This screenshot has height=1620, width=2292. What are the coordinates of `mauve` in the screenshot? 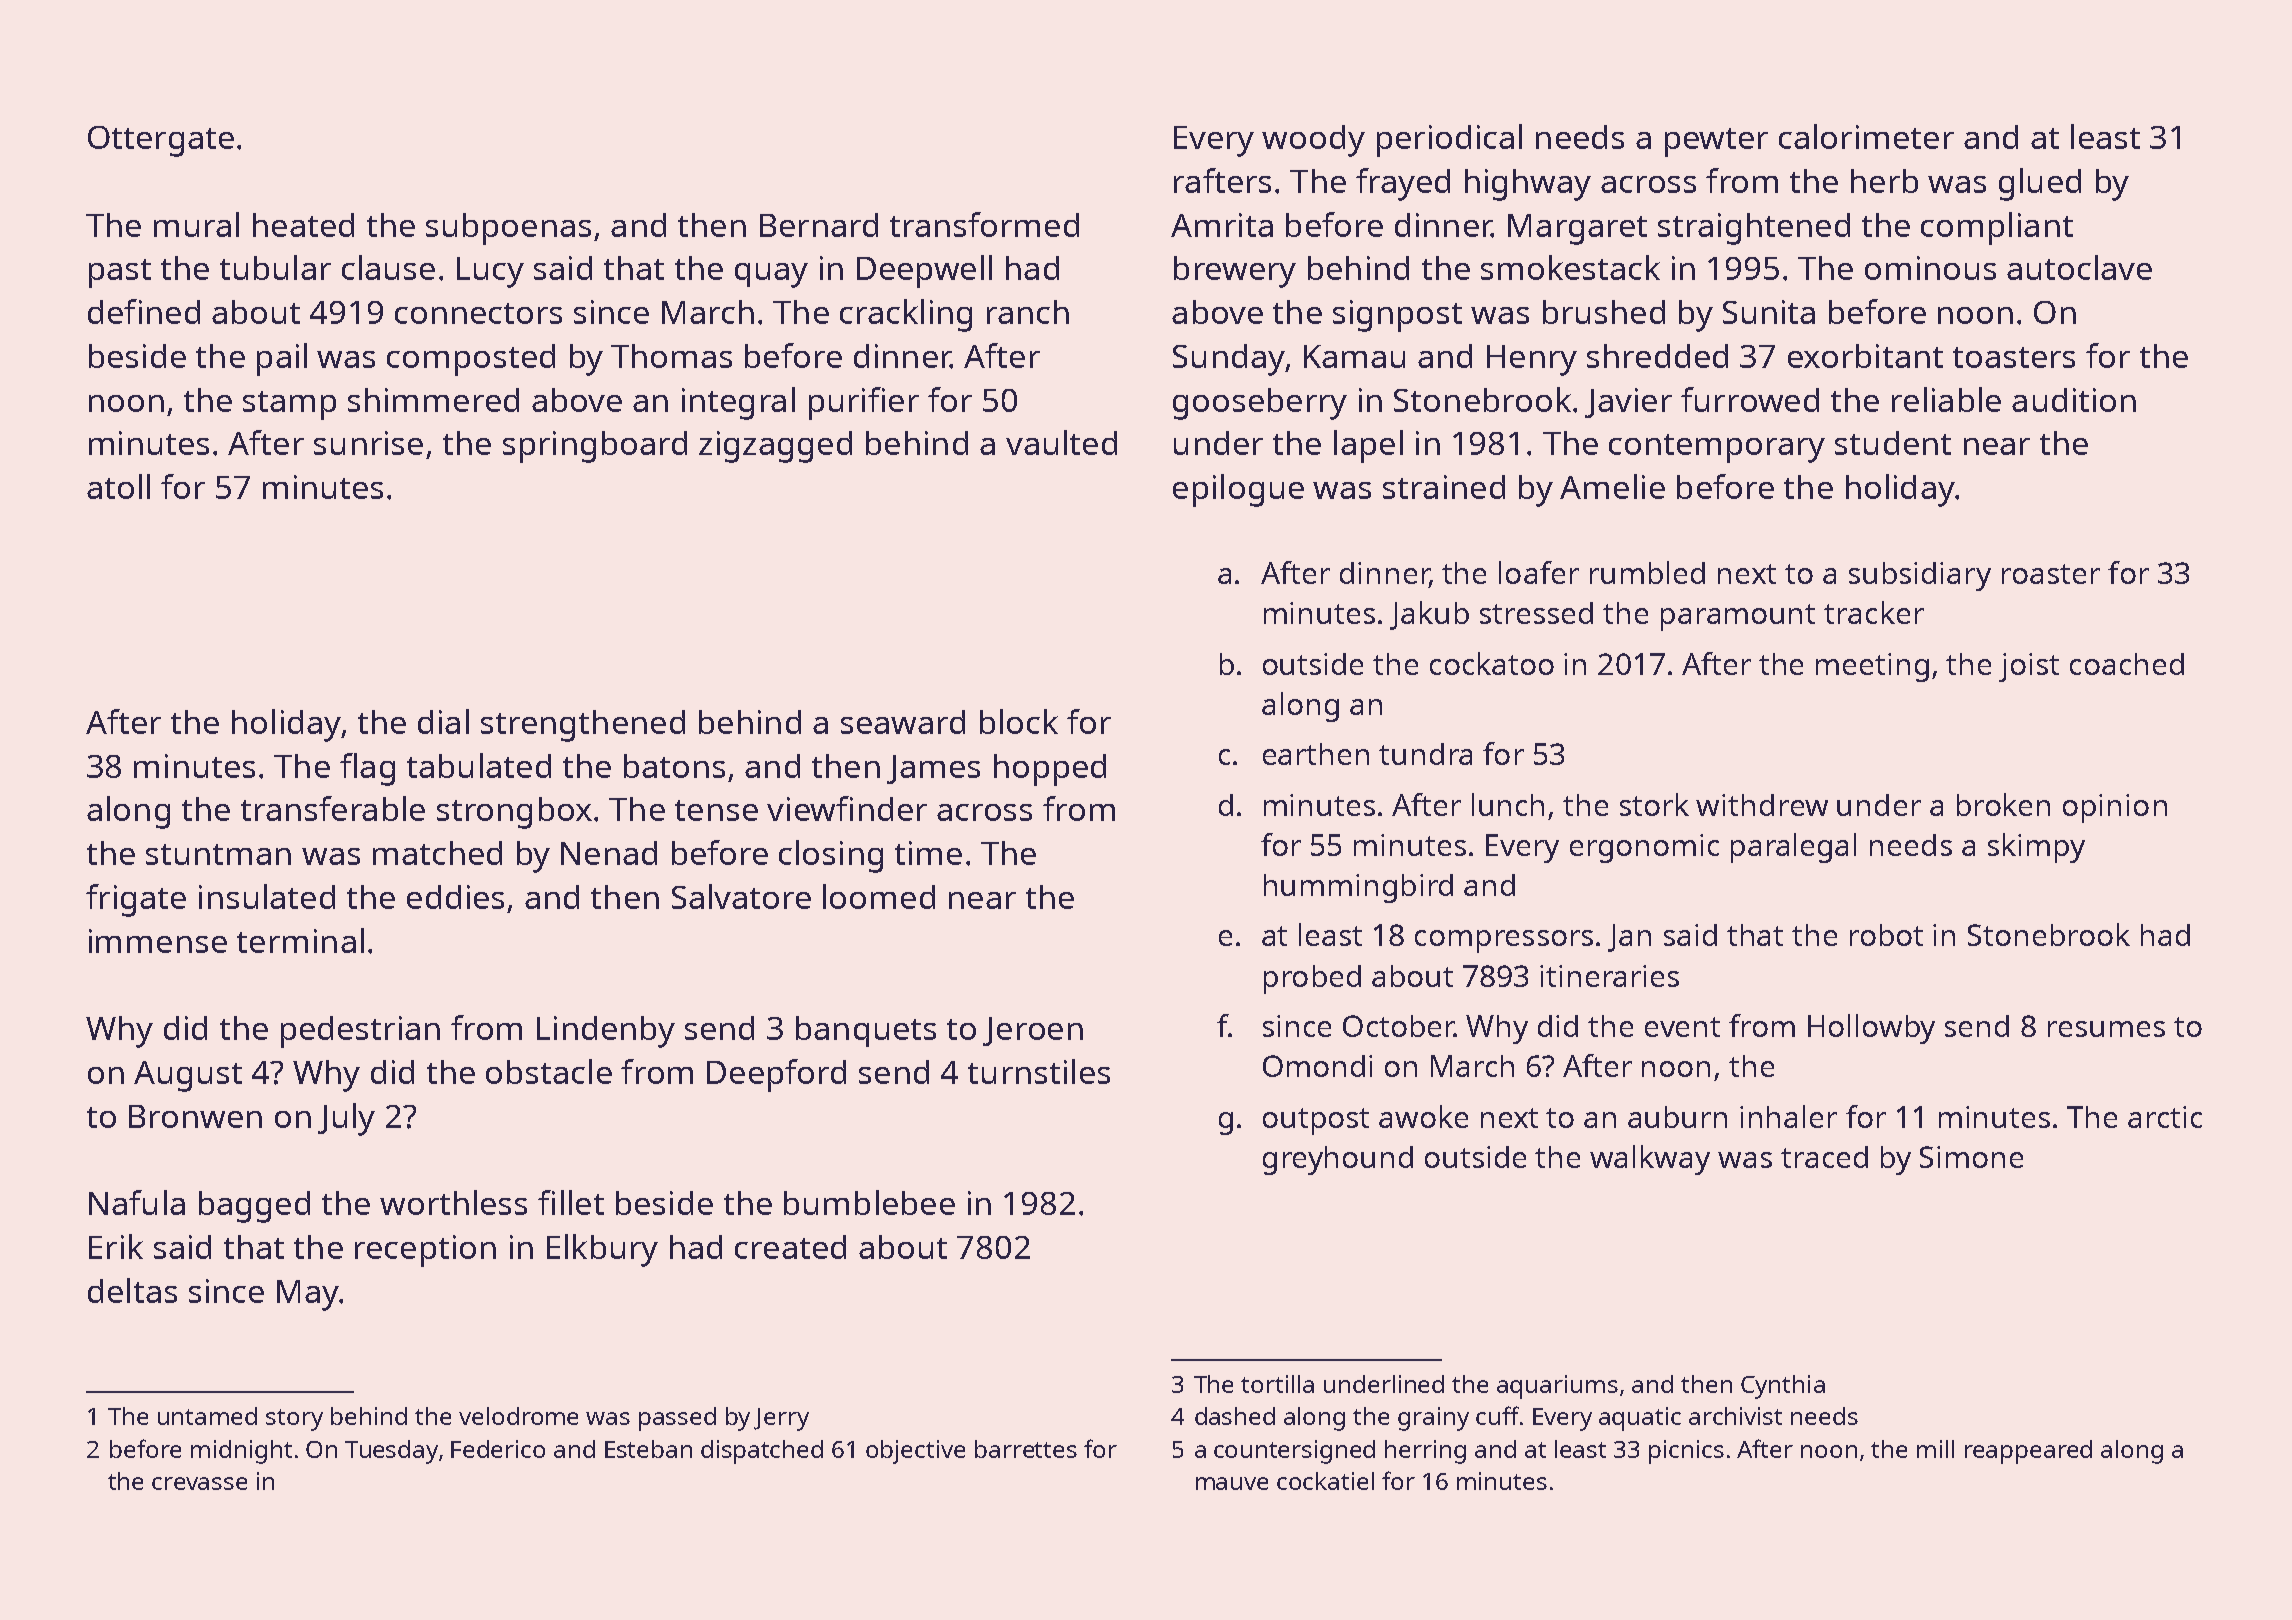 It's located at (1232, 1483).
